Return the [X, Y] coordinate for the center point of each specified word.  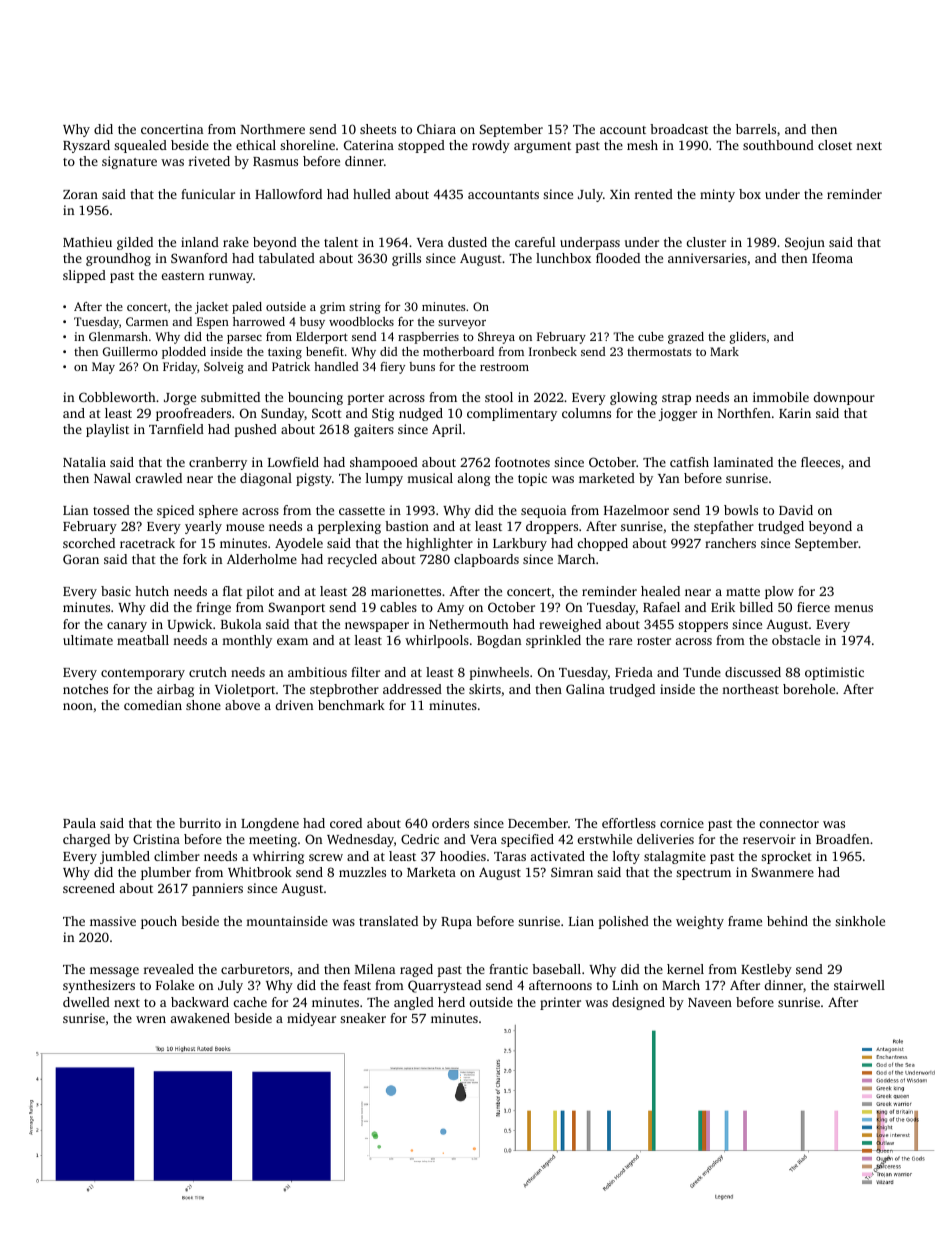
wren [151, 1019]
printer [560, 1003]
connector [789, 824]
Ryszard [86, 146]
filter [365, 672]
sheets [378, 129]
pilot [260, 592]
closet [835, 145]
